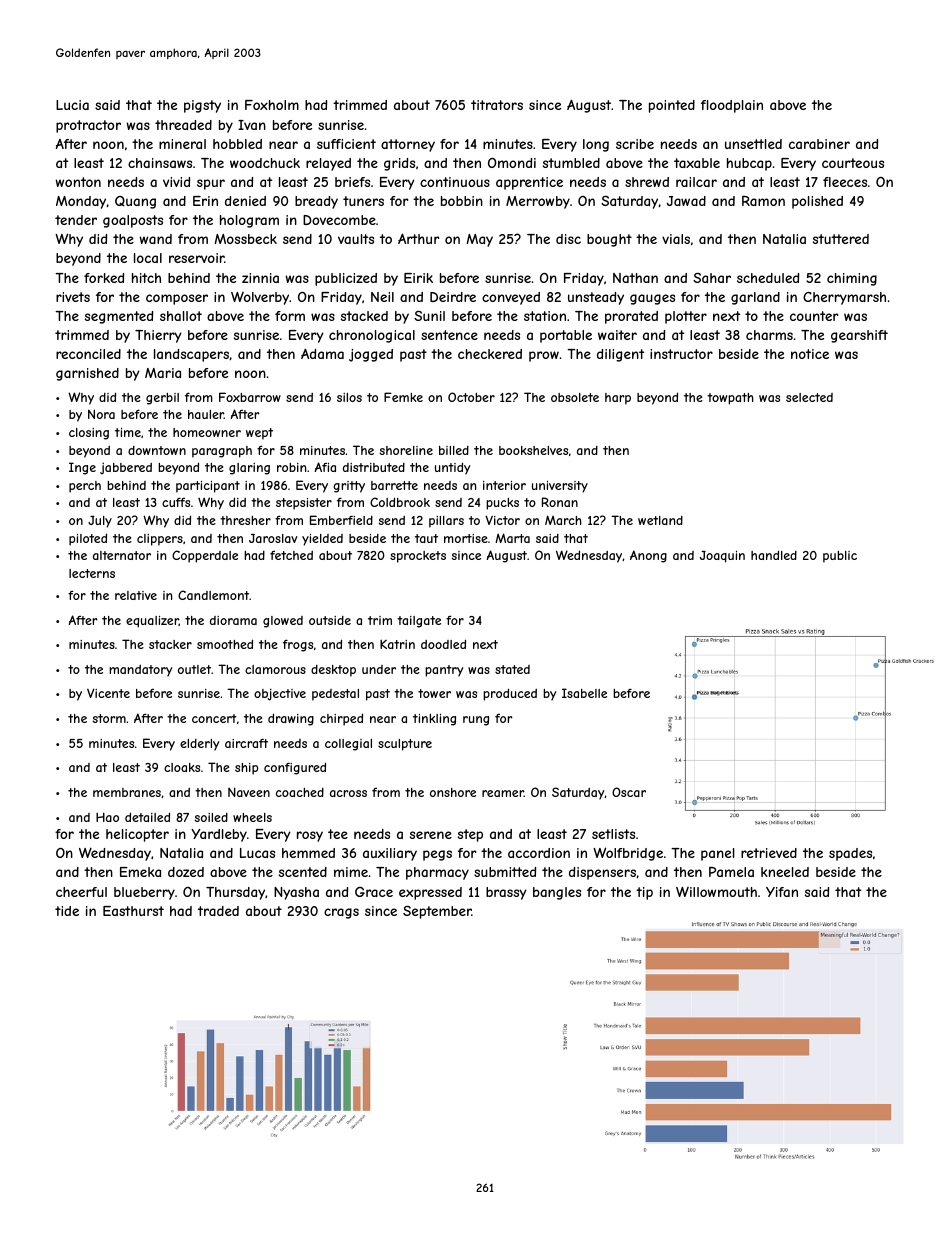 The width and height of the screenshot is (952, 1233). I want to click on taut, so click(426, 538).
